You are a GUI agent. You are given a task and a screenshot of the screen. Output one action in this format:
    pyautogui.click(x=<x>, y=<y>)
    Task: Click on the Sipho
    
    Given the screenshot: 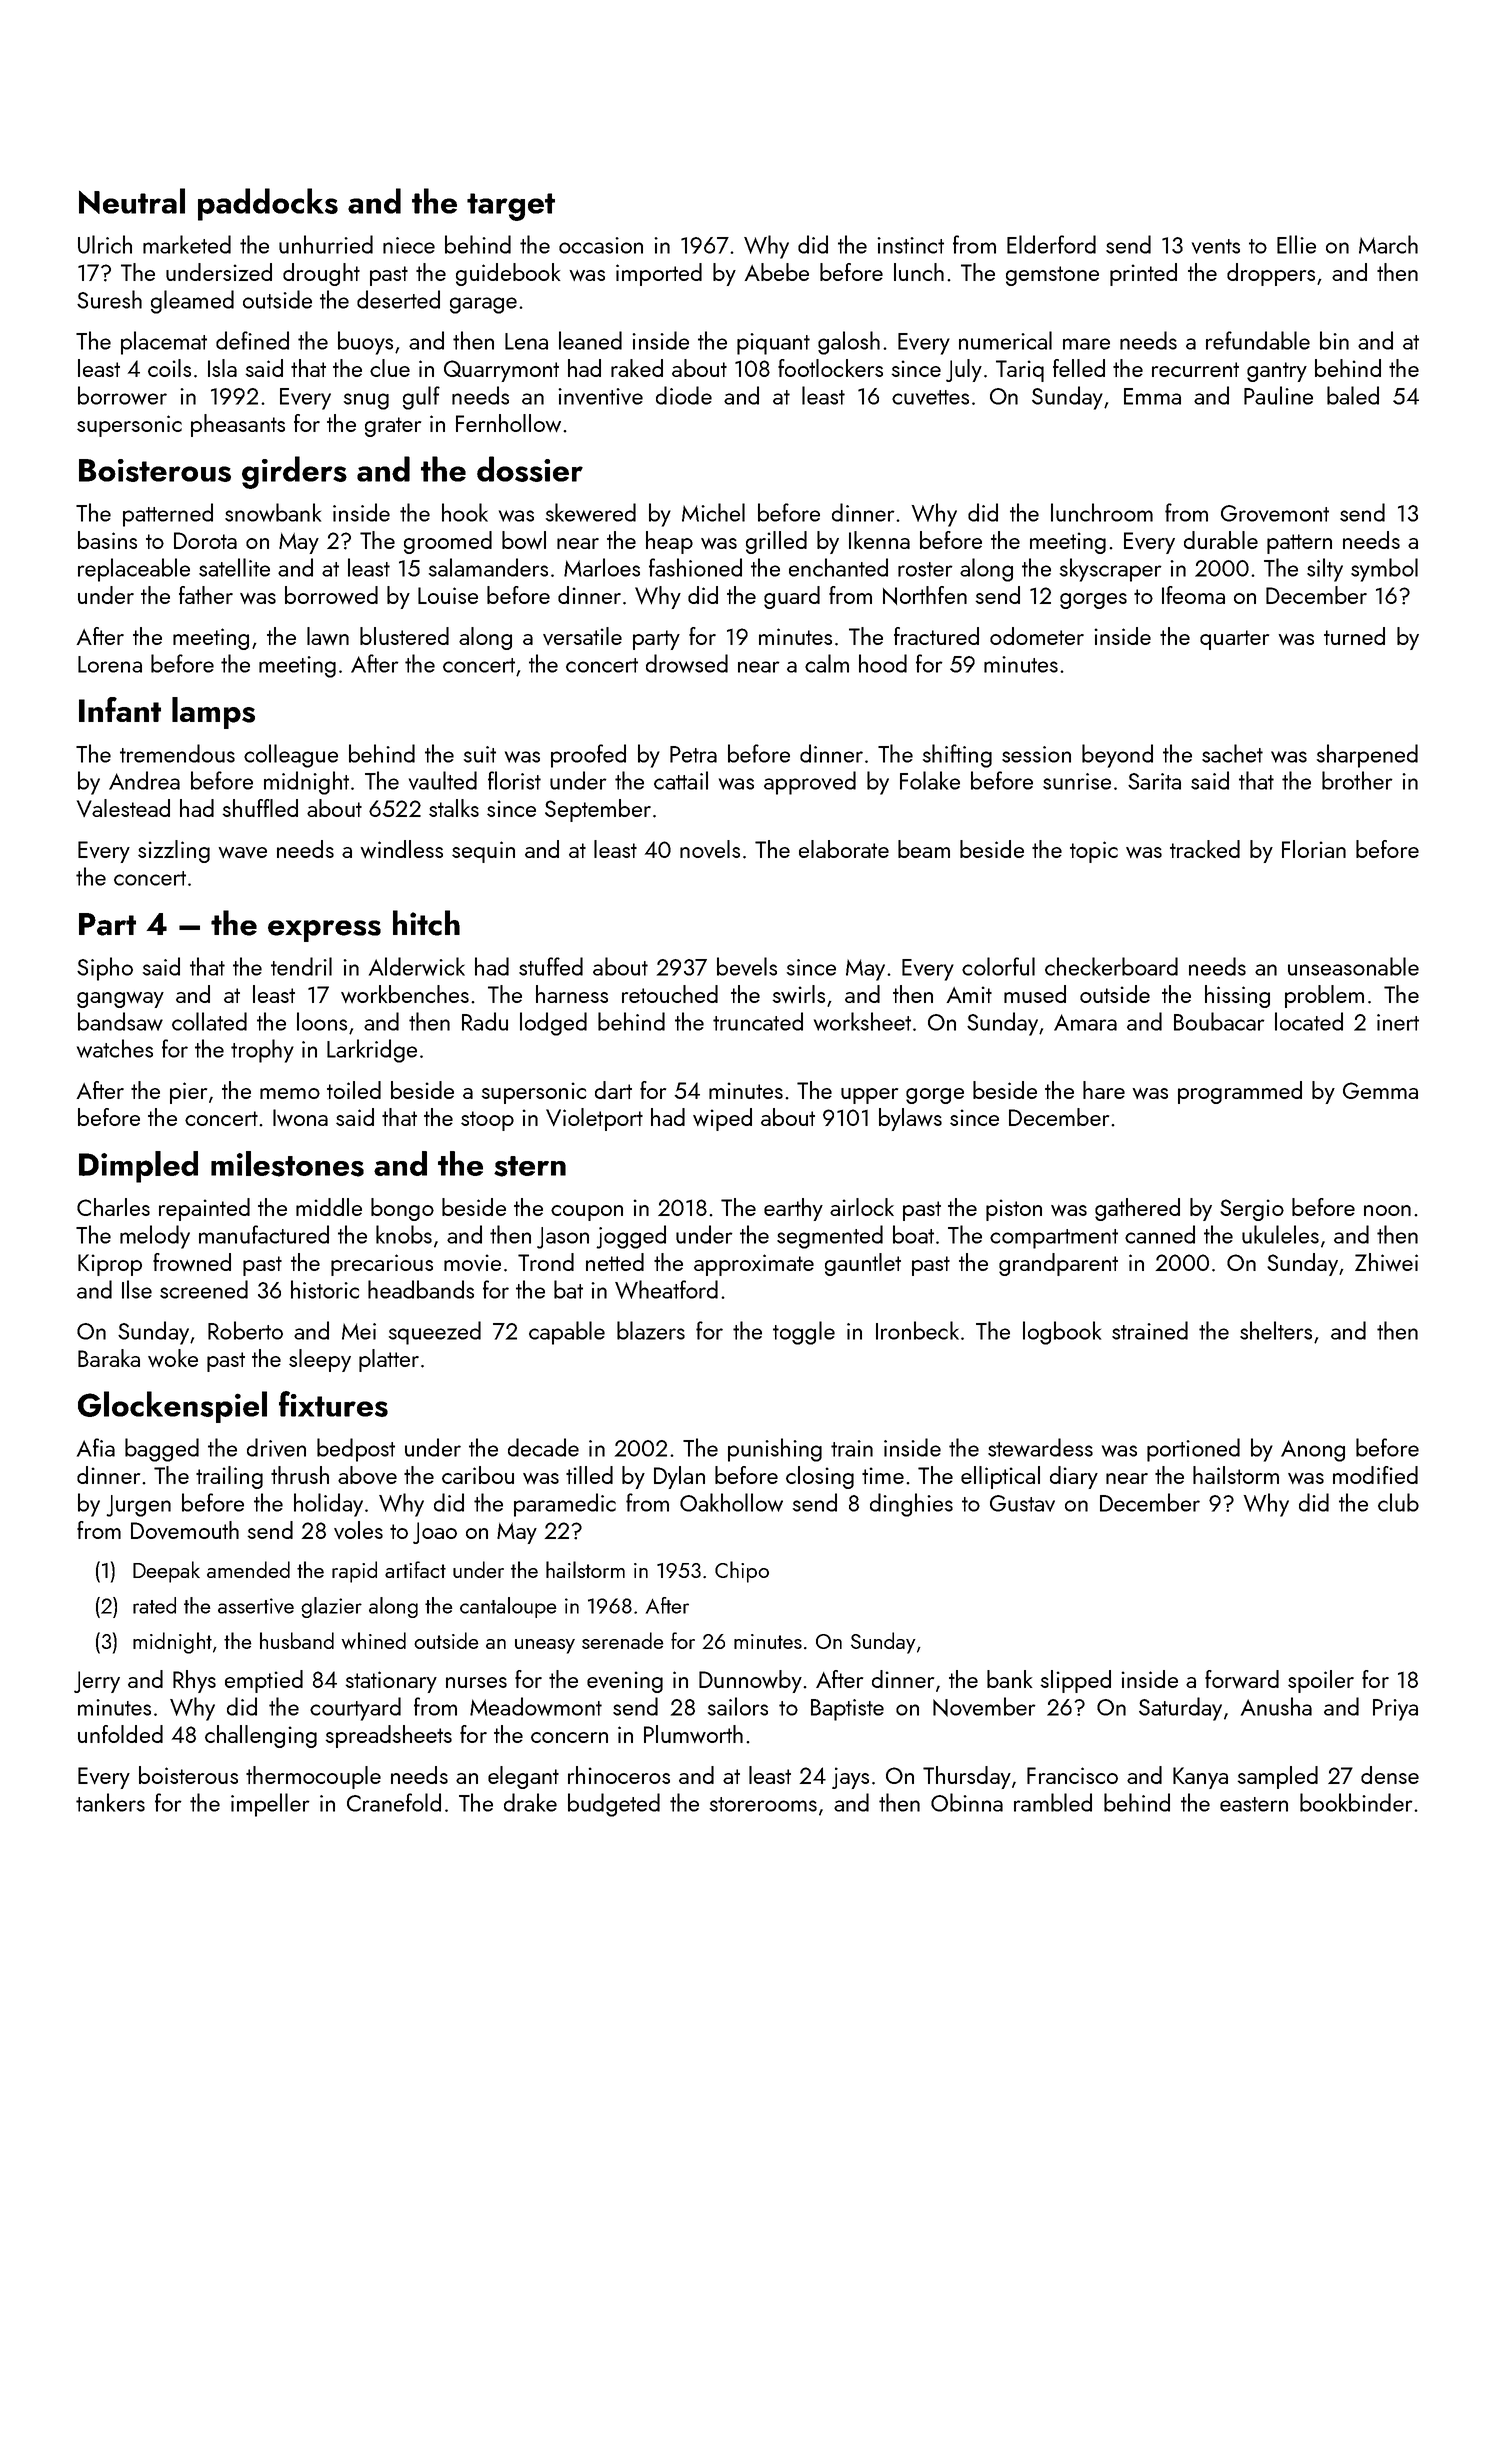 What is the action you would take?
    pyautogui.click(x=105, y=969)
